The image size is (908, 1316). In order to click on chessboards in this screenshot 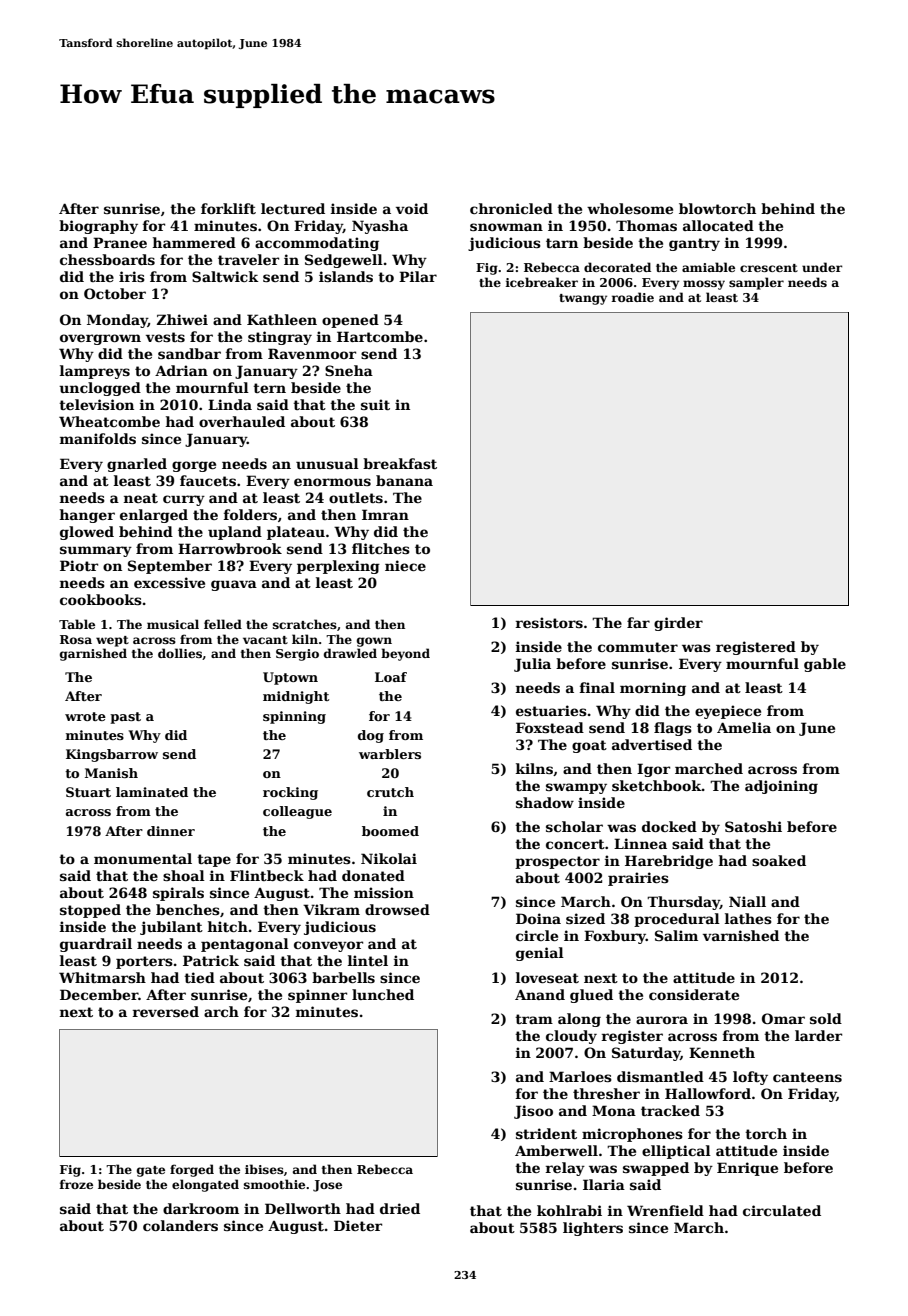, I will do `click(107, 259)`.
